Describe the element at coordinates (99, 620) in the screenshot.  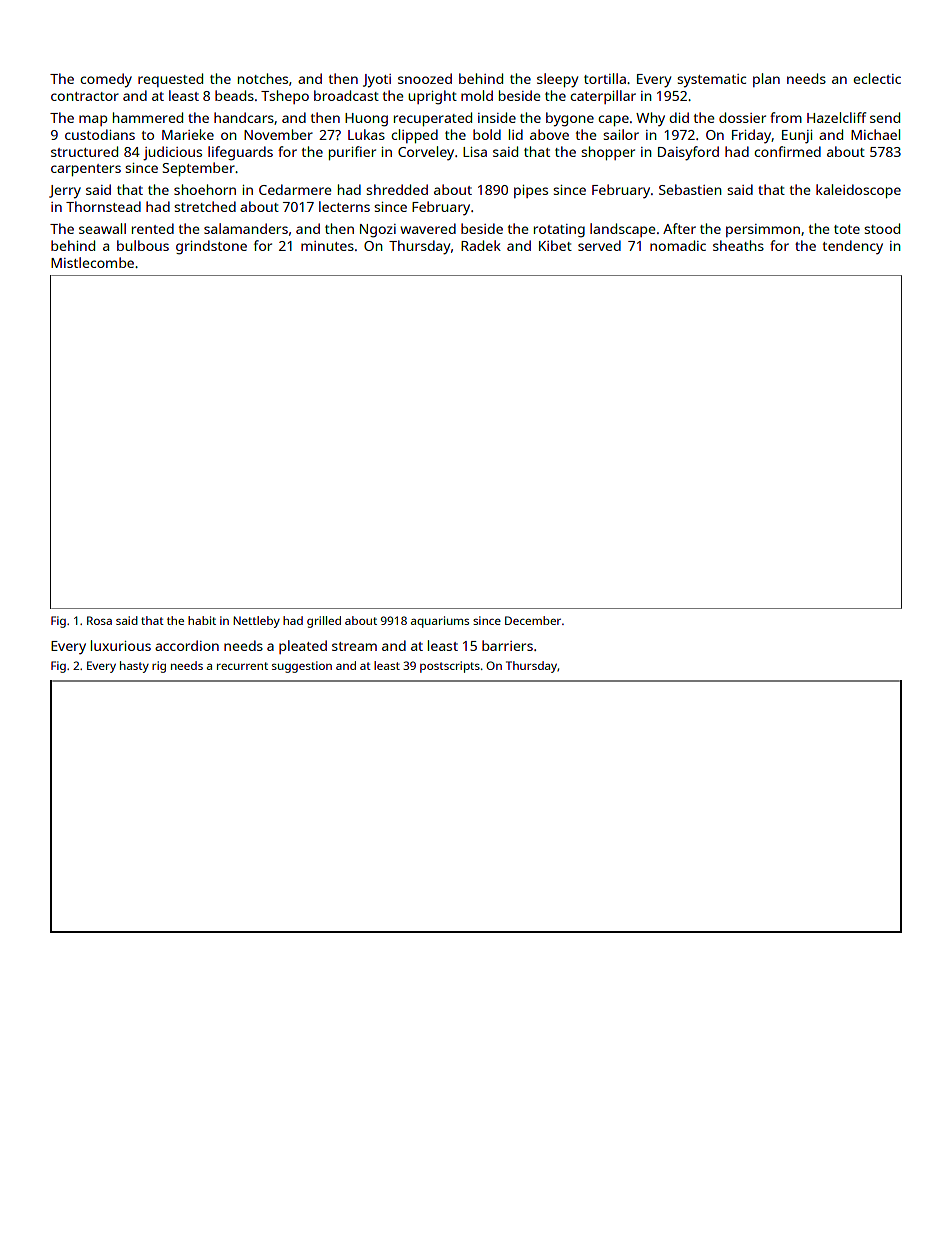
I see `Rosa` at that location.
